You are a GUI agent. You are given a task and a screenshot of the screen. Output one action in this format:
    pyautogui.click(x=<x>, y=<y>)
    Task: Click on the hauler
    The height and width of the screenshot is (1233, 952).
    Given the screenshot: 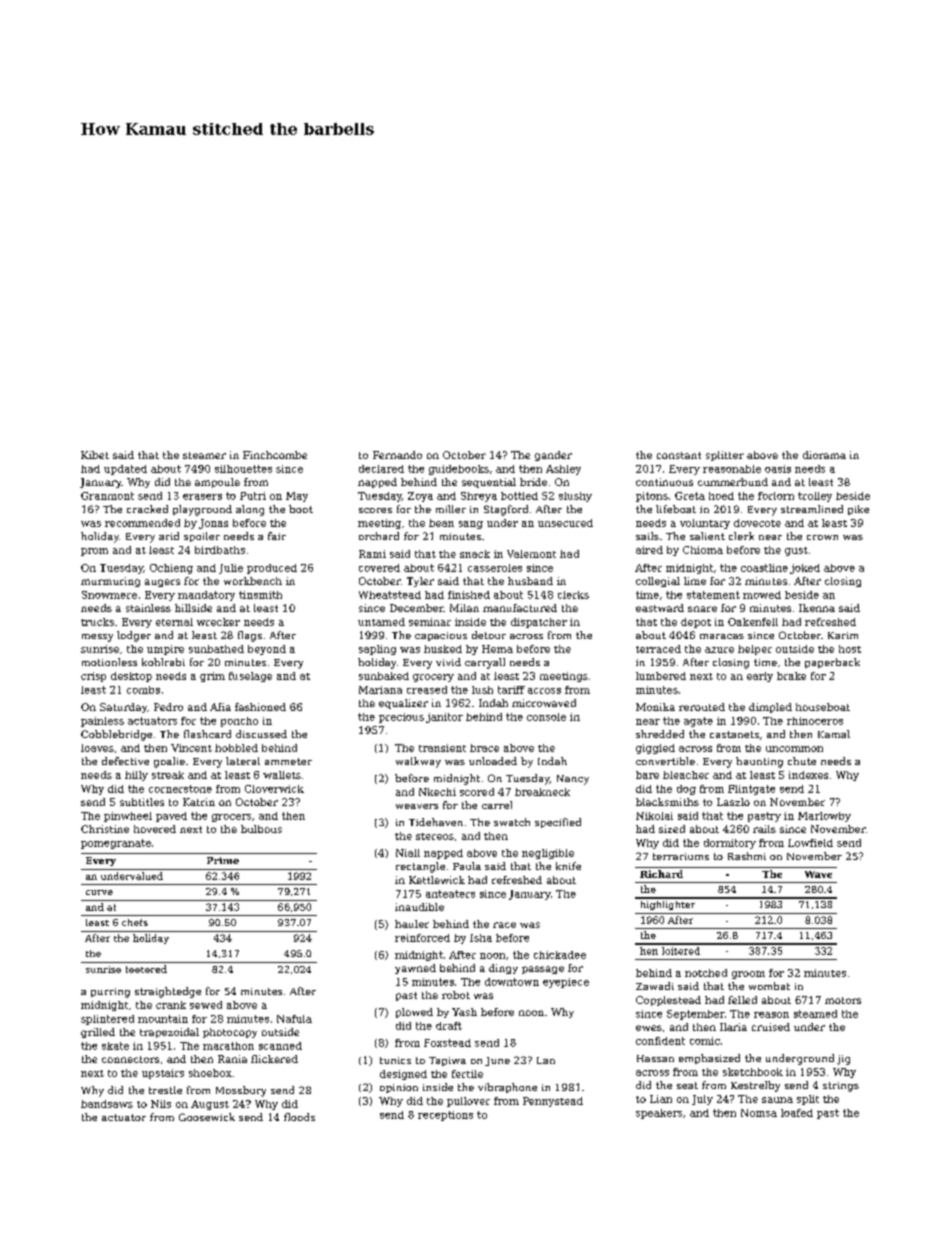 What is the action you would take?
    pyautogui.click(x=412, y=924)
